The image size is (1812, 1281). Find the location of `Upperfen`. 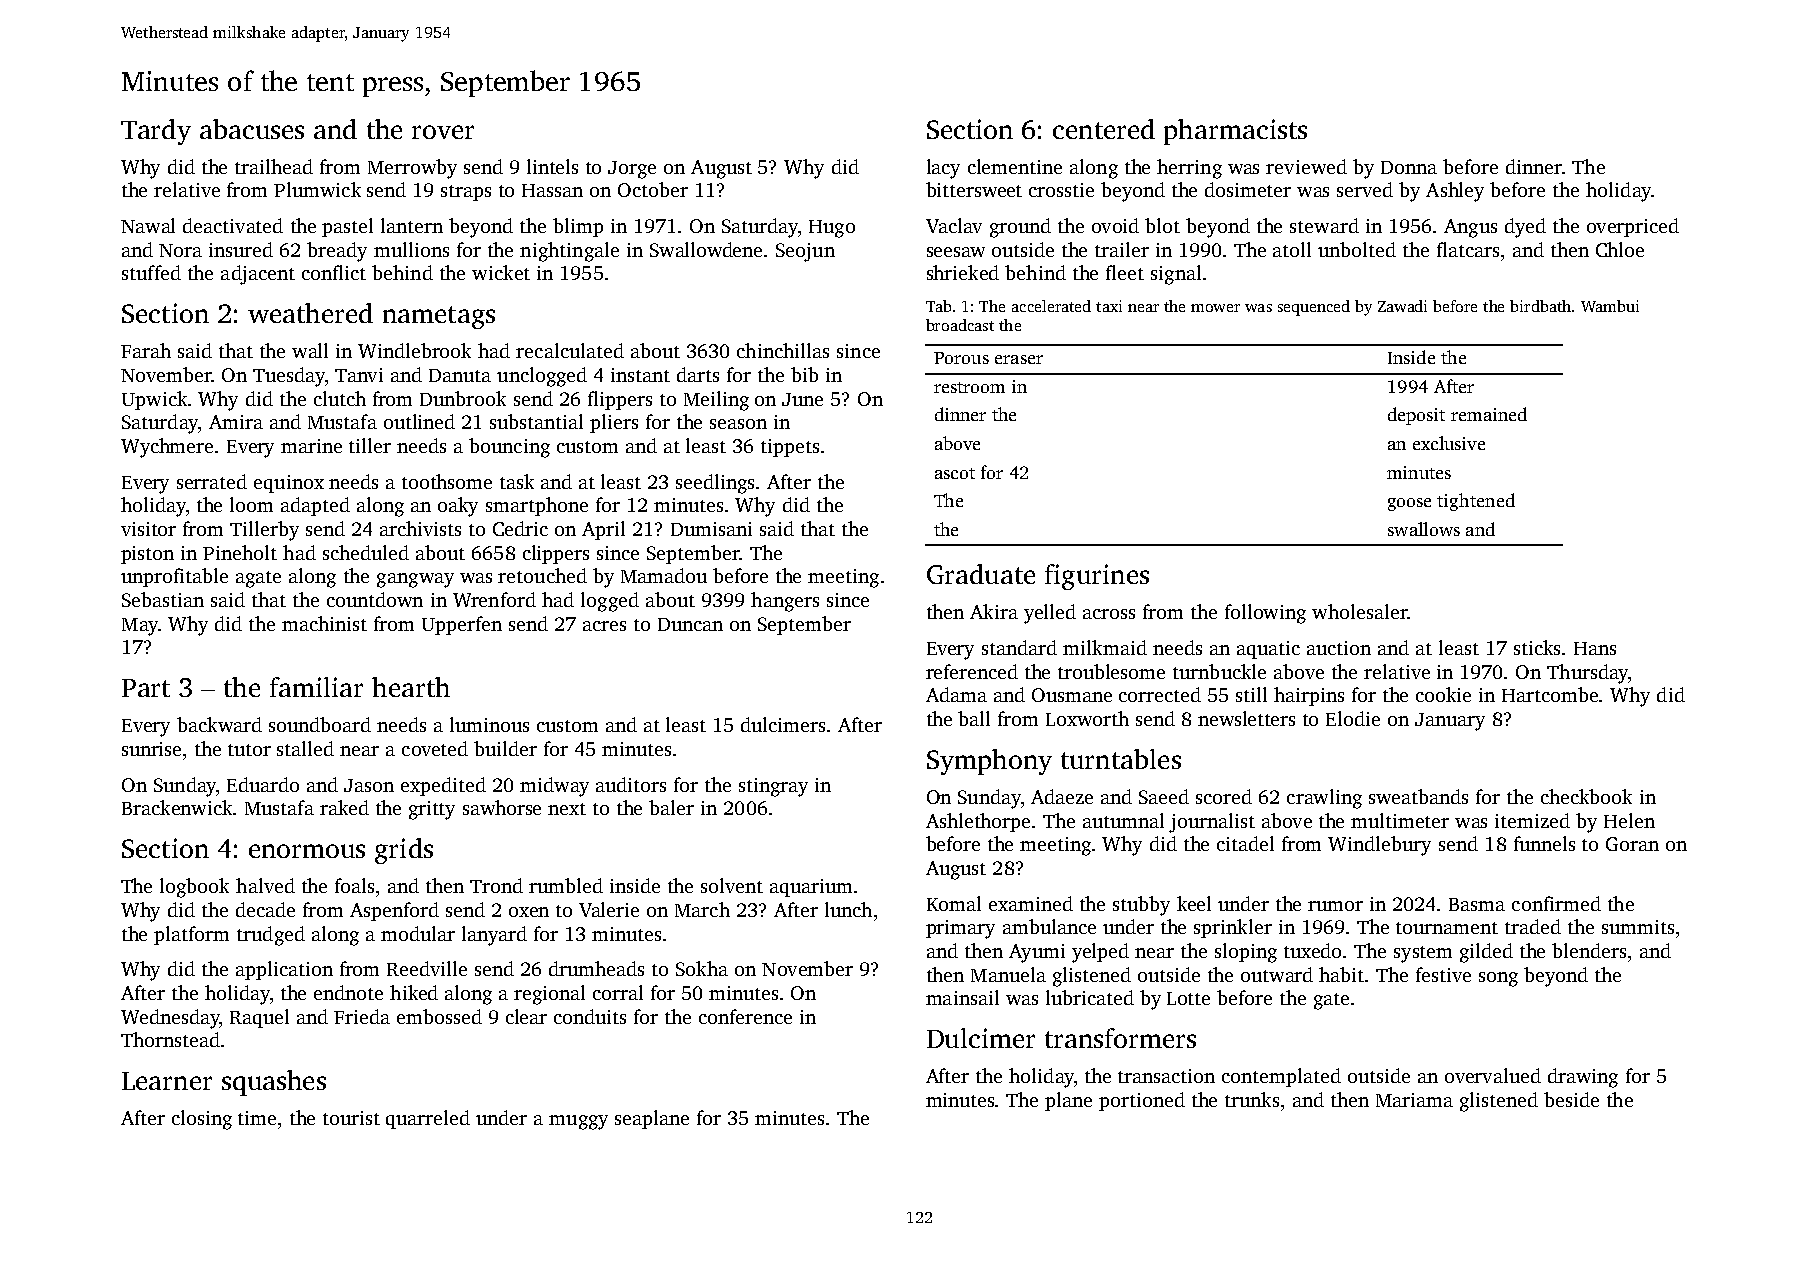

Upperfen is located at coordinates (462, 625).
